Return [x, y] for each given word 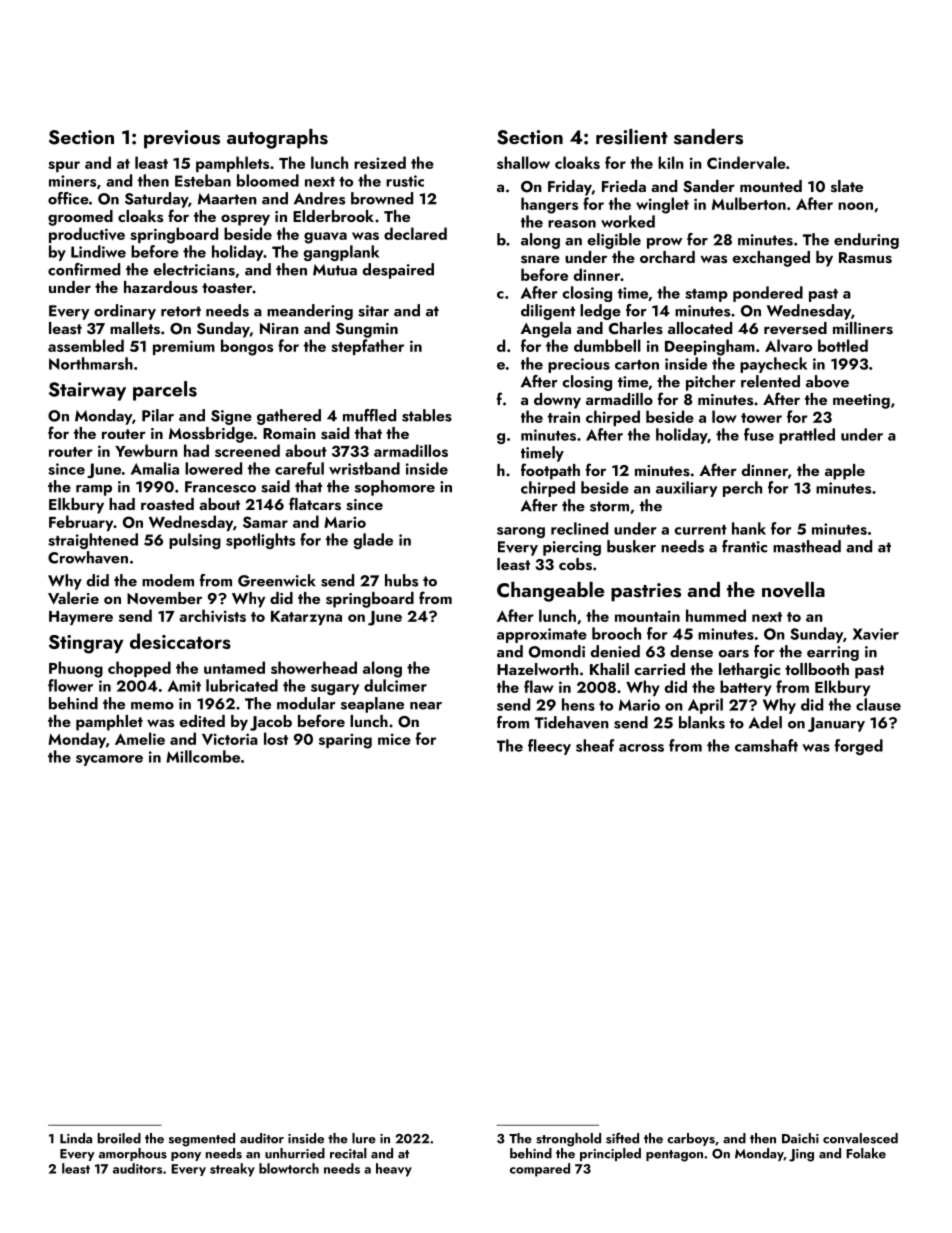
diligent [548, 312]
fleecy [549, 747]
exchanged [771, 259]
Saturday [156, 200]
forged [859, 747]
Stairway [87, 391]
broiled [119, 1138]
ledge [600, 312]
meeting [861, 401]
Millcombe [203, 756]
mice [394, 739]
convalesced [860, 1138]
